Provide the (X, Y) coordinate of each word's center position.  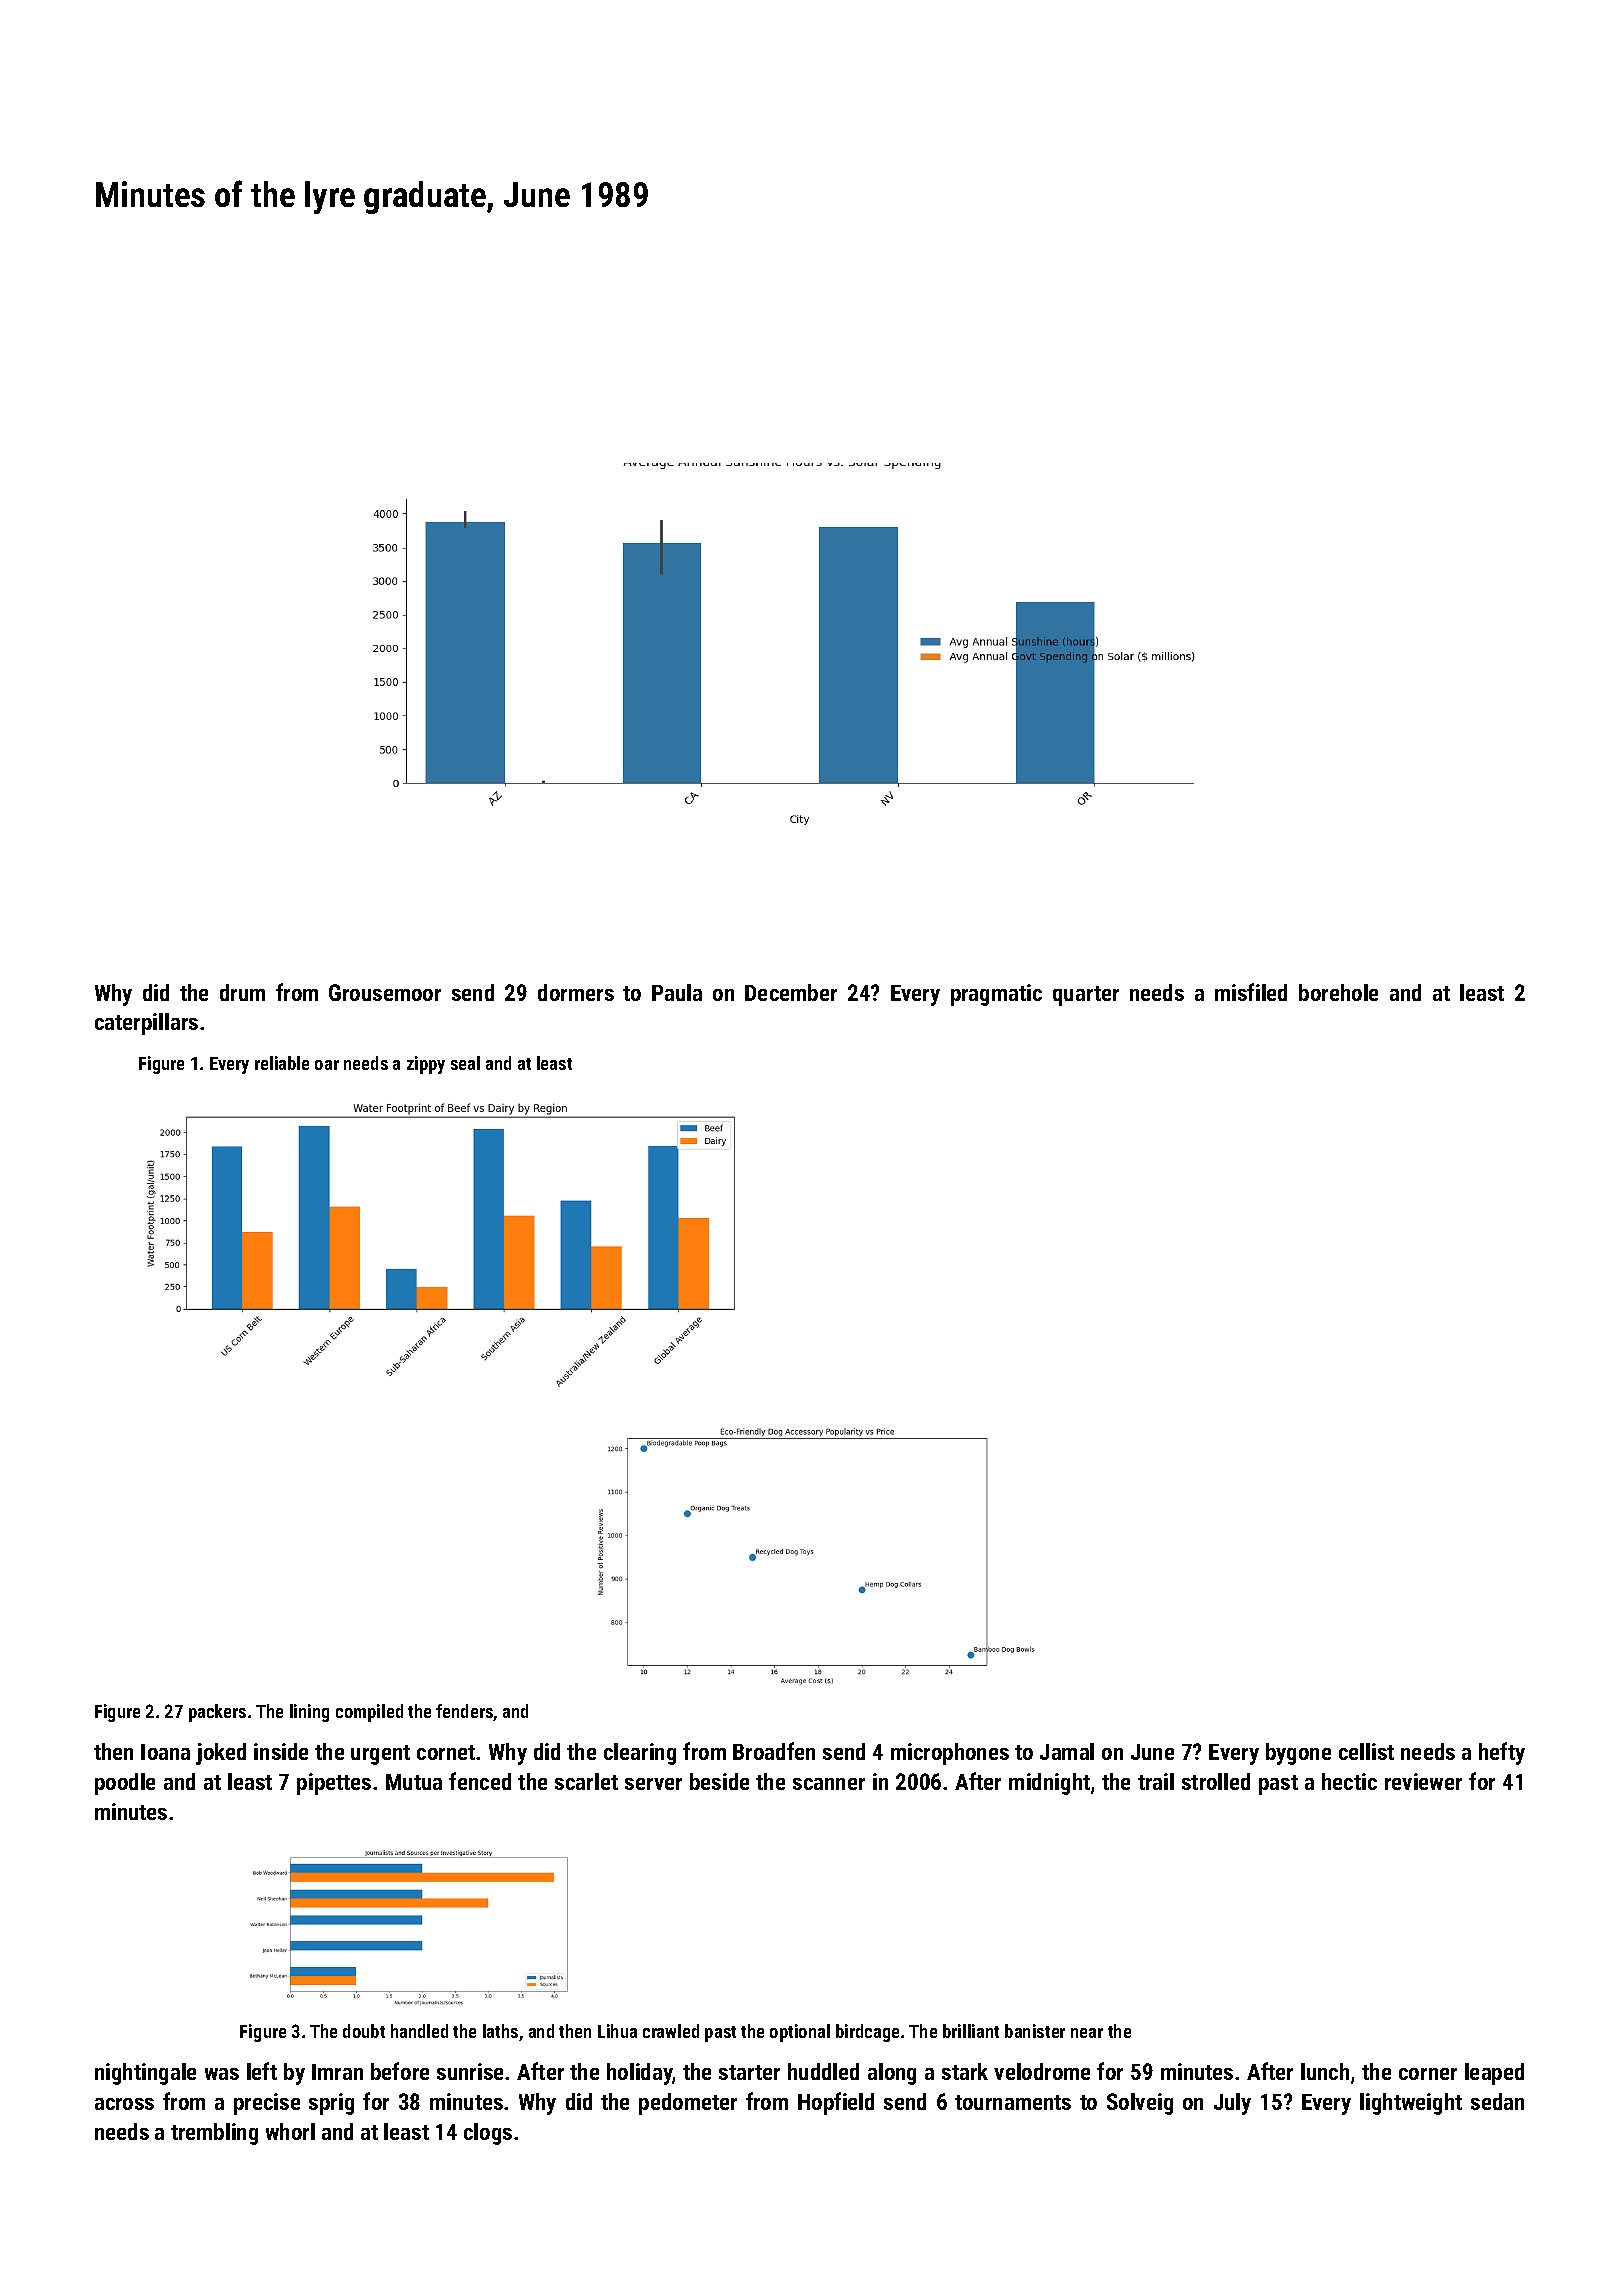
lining (309, 1713)
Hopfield (836, 2103)
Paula (677, 992)
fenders (465, 1712)
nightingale (145, 2074)
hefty (1502, 1753)
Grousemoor (385, 992)
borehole (1338, 992)
